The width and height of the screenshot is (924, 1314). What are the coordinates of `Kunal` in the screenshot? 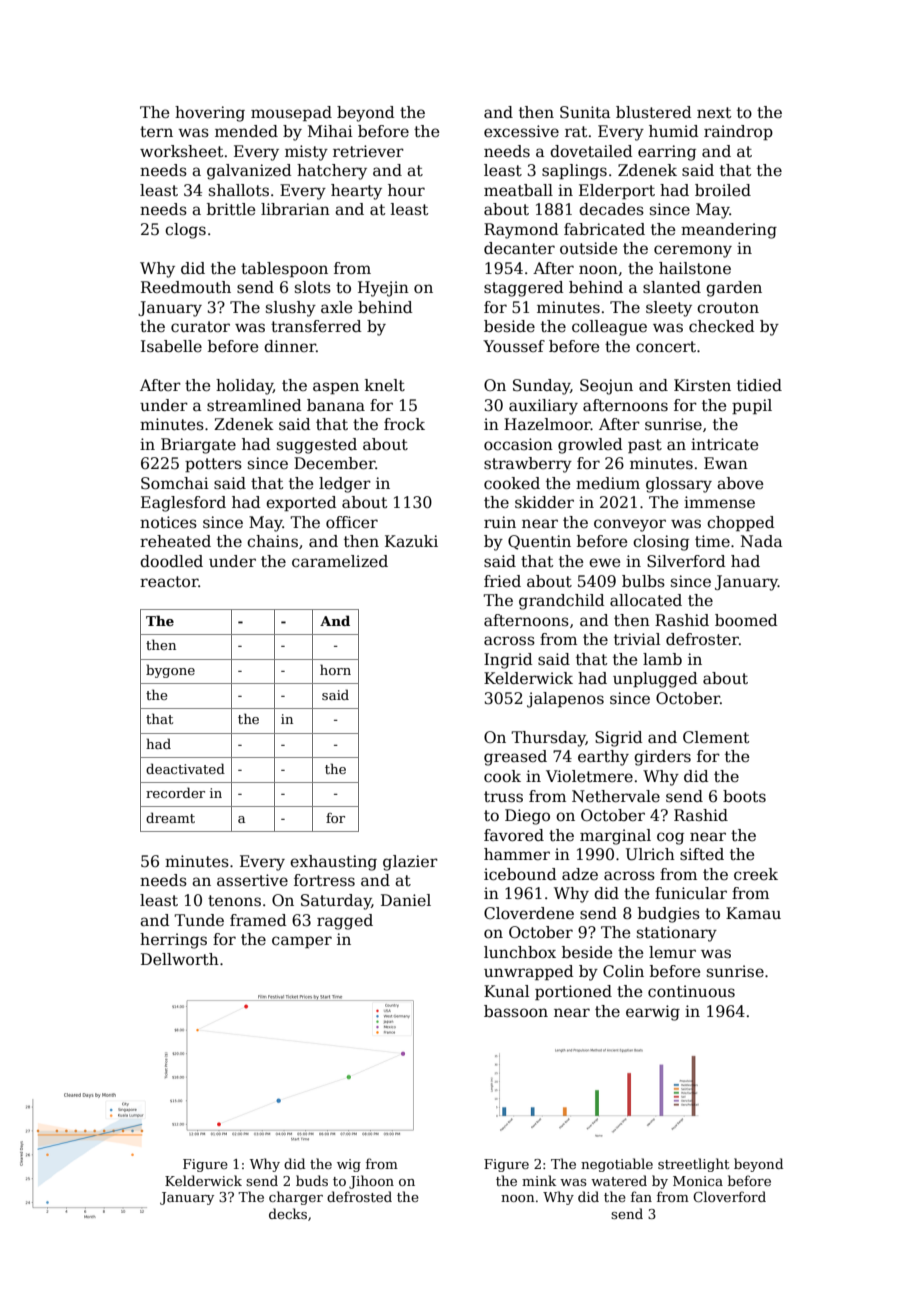 It's located at (506, 991).
